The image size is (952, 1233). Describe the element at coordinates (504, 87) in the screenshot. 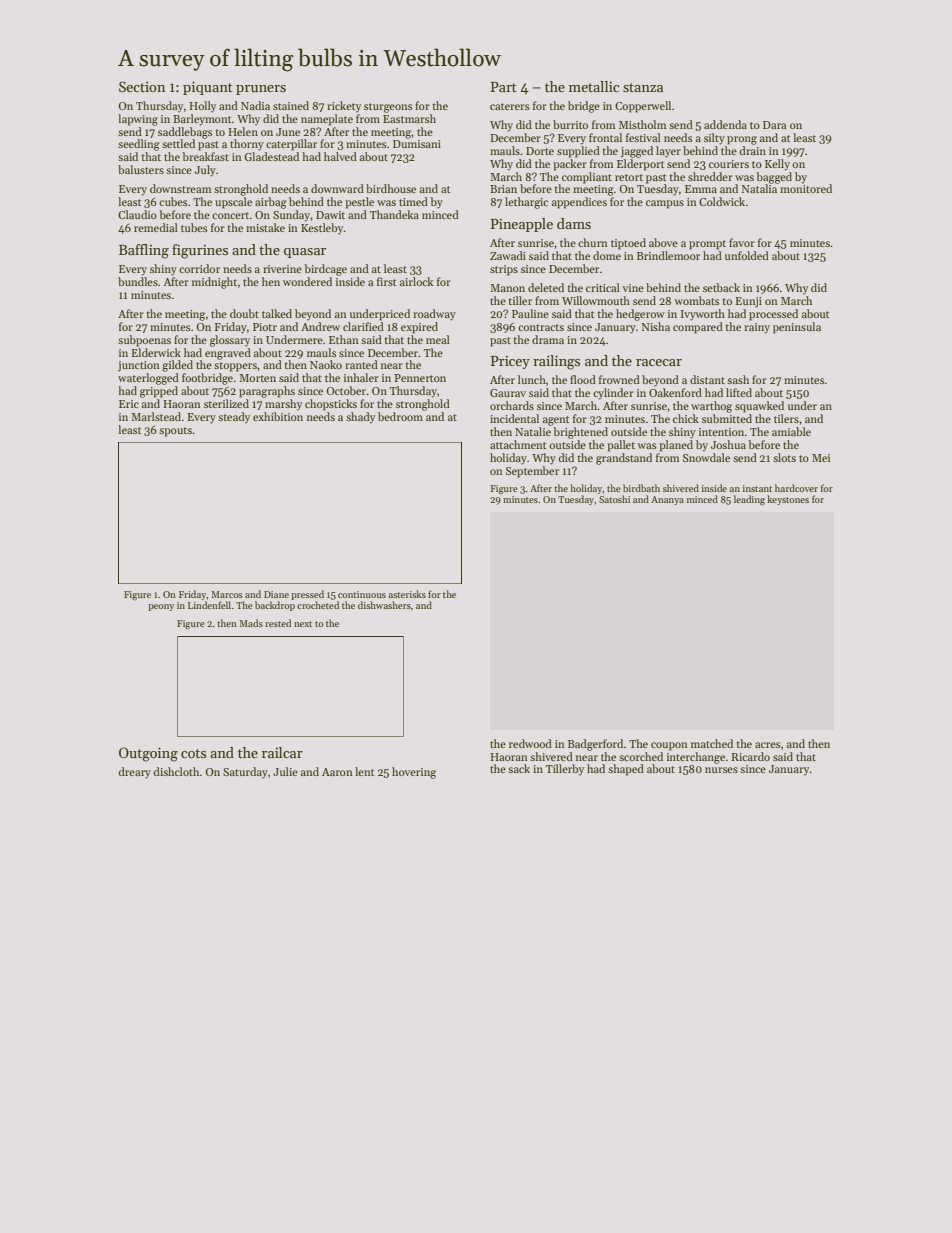

I see `Part` at that location.
